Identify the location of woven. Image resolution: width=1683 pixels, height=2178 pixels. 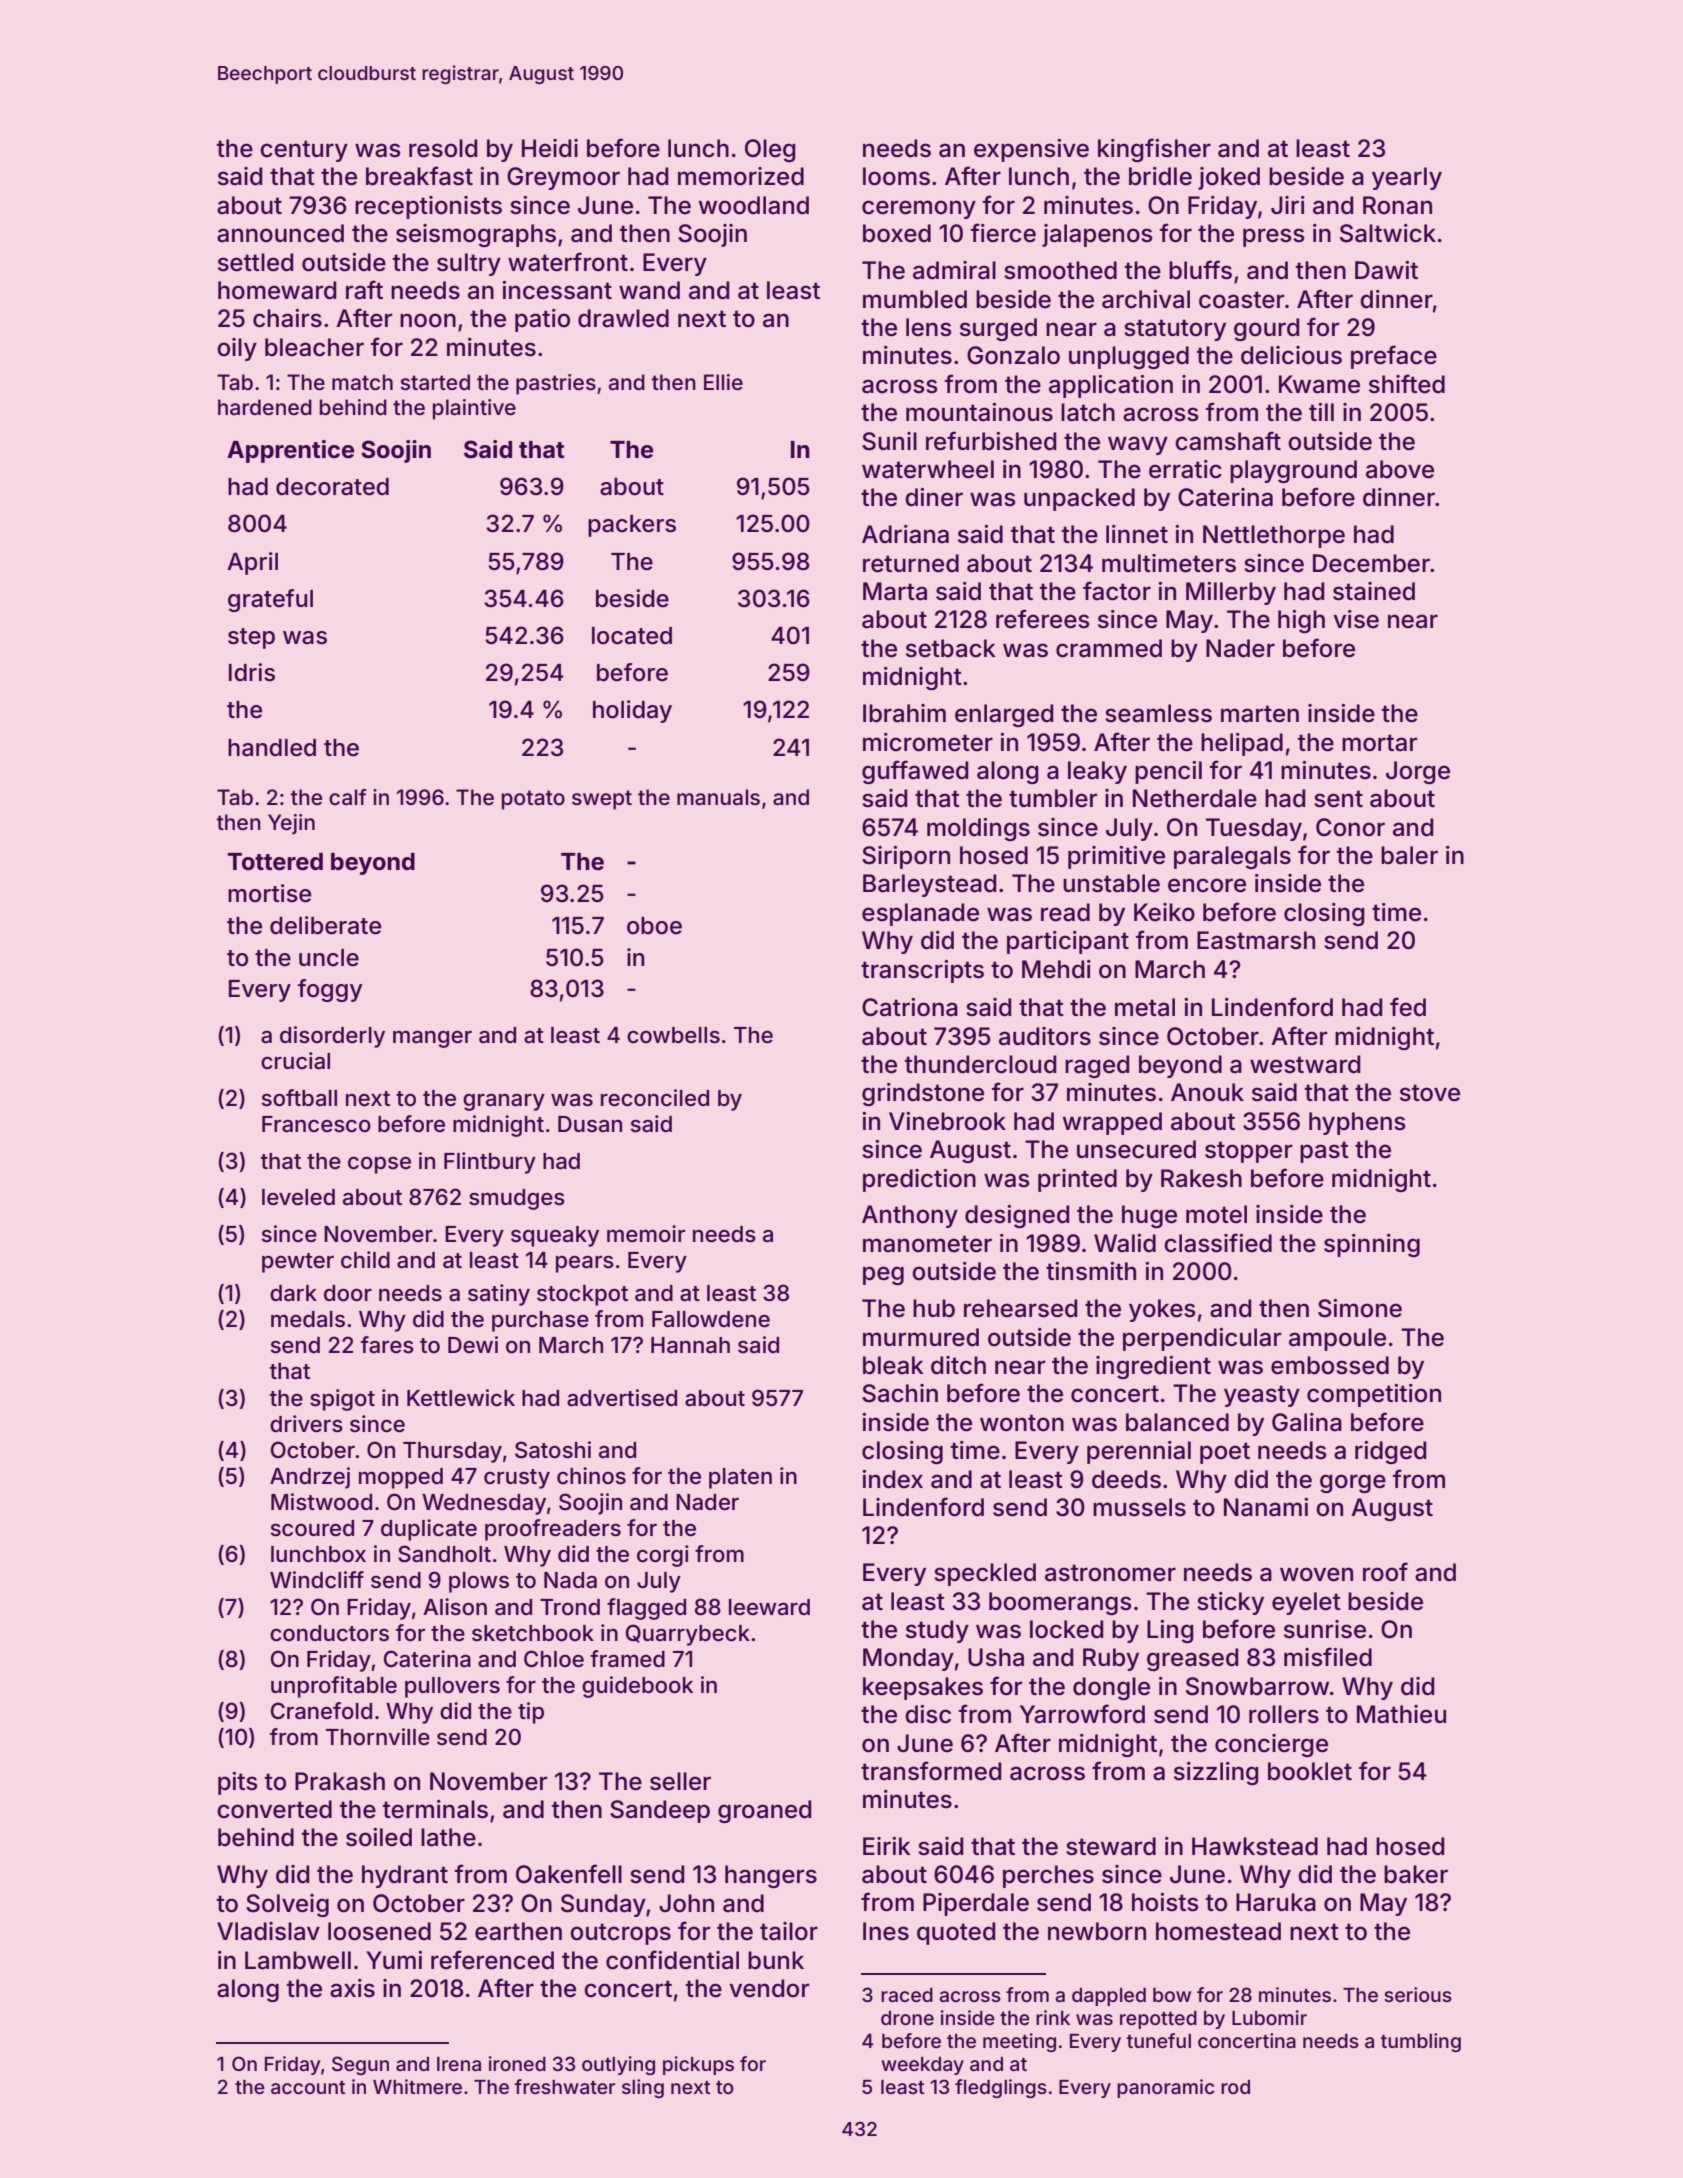
(1316, 1574).
